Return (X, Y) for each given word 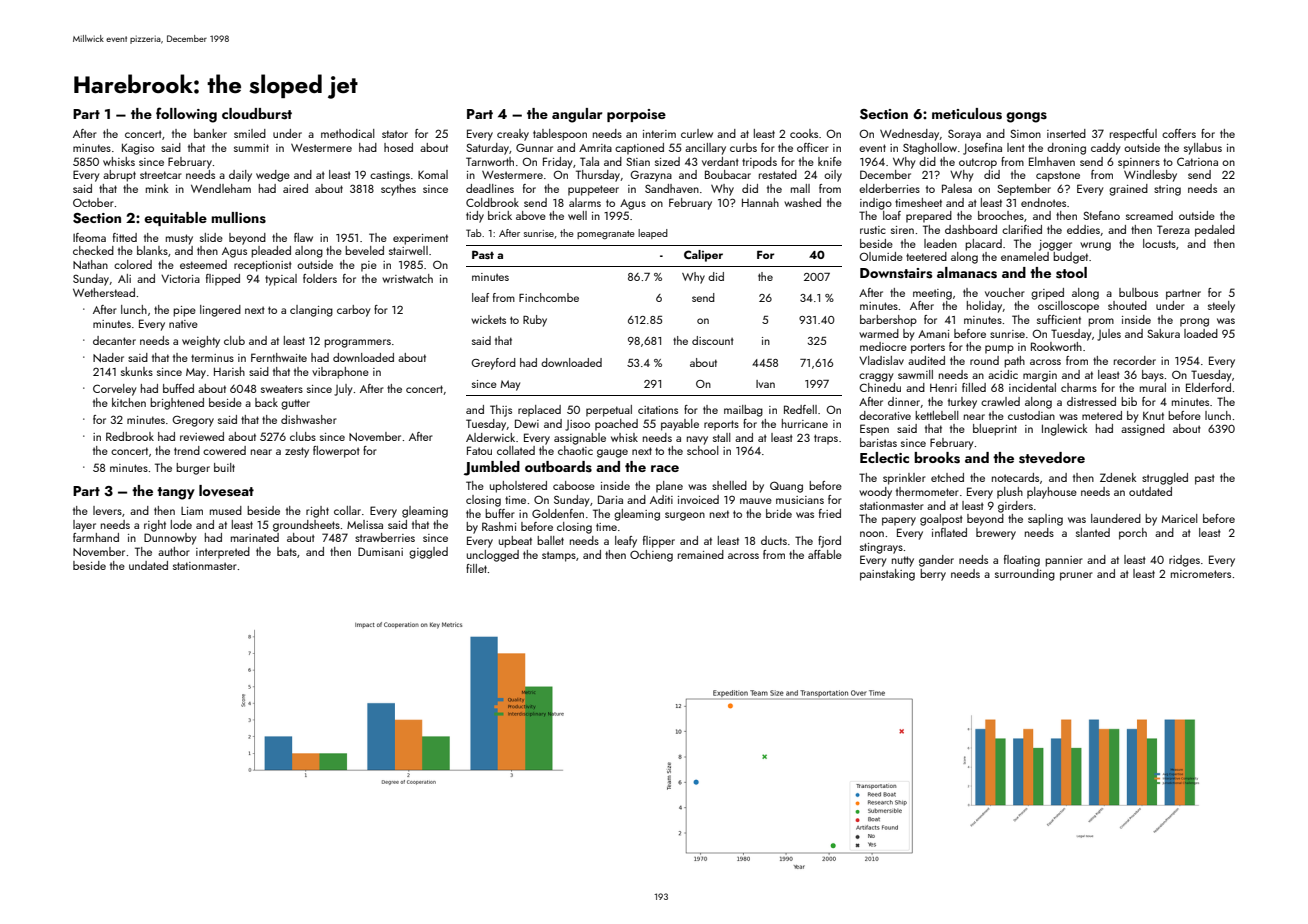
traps (826, 439)
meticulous (967, 114)
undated (148, 565)
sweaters (282, 389)
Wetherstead (104, 292)
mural (1153, 387)
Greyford (493, 364)
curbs (743, 147)
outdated (1150, 491)
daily (240, 176)
